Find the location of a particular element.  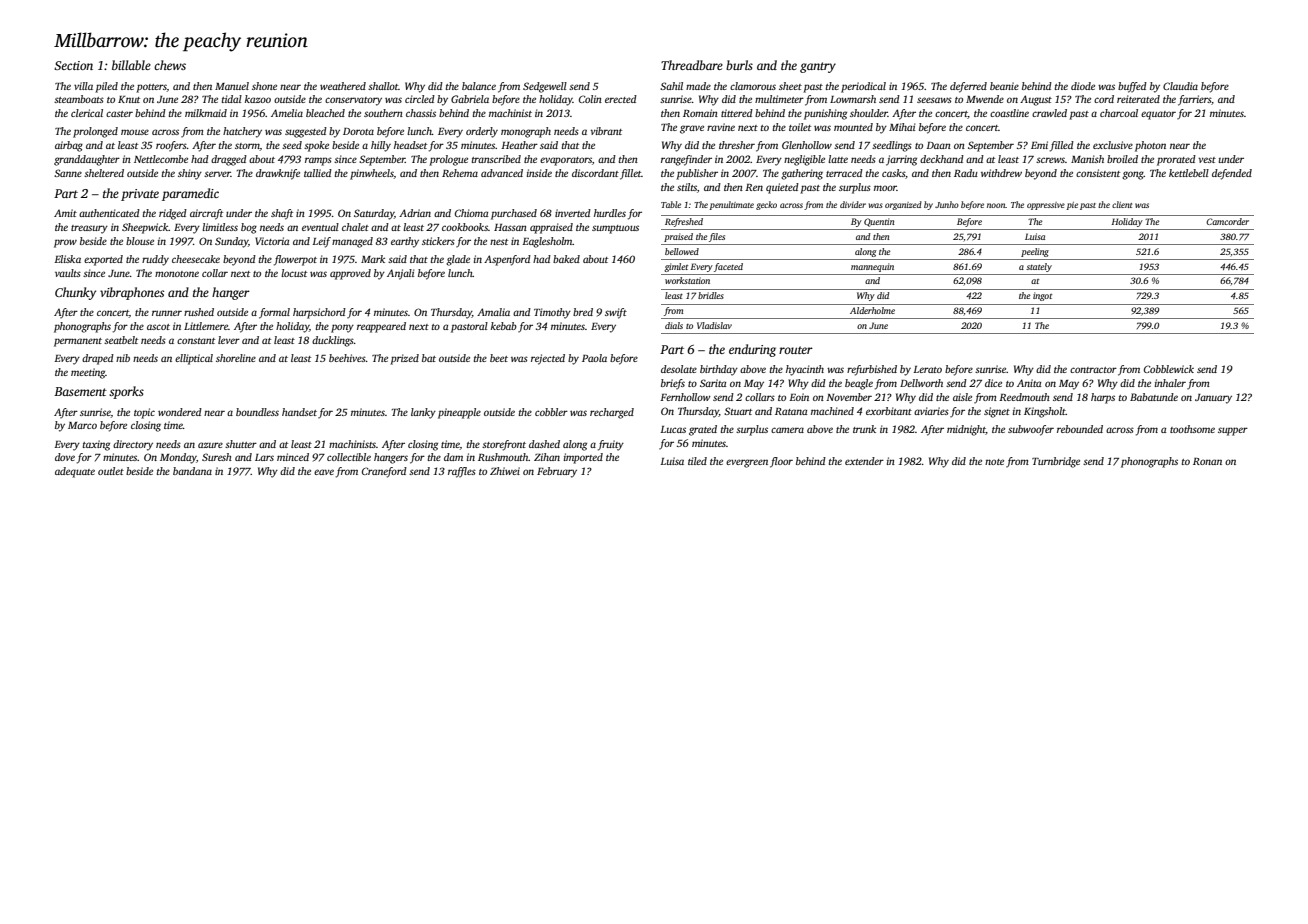

consistent is located at coordinates (1098, 173).
